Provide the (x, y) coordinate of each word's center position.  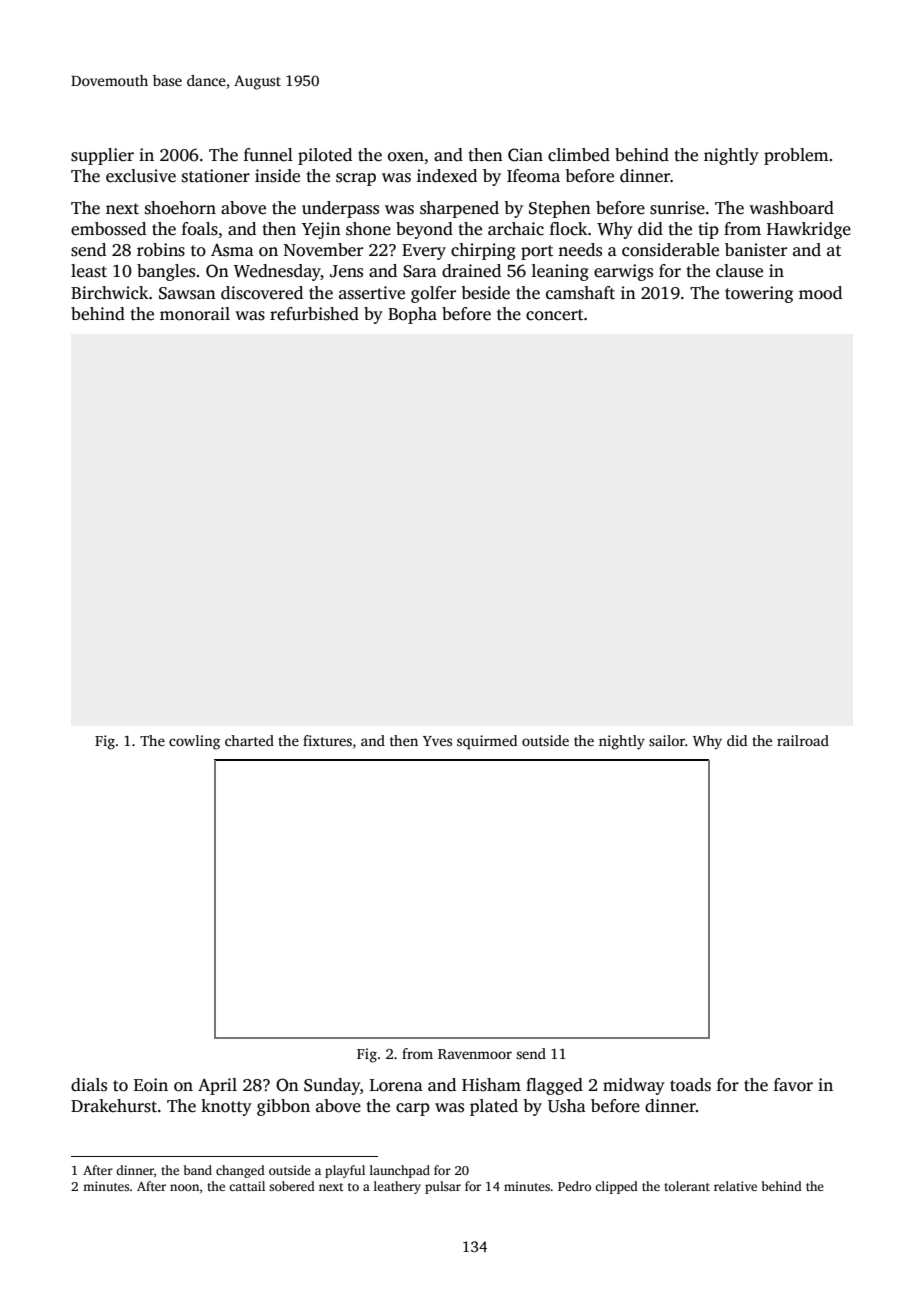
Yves (437, 741)
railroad (803, 740)
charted (249, 740)
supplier (102, 156)
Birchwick (109, 293)
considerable (670, 250)
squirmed (487, 742)
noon (184, 1187)
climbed (579, 155)
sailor (667, 740)
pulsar (443, 1187)
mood (820, 293)
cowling (194, 742)
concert (554, 315)
